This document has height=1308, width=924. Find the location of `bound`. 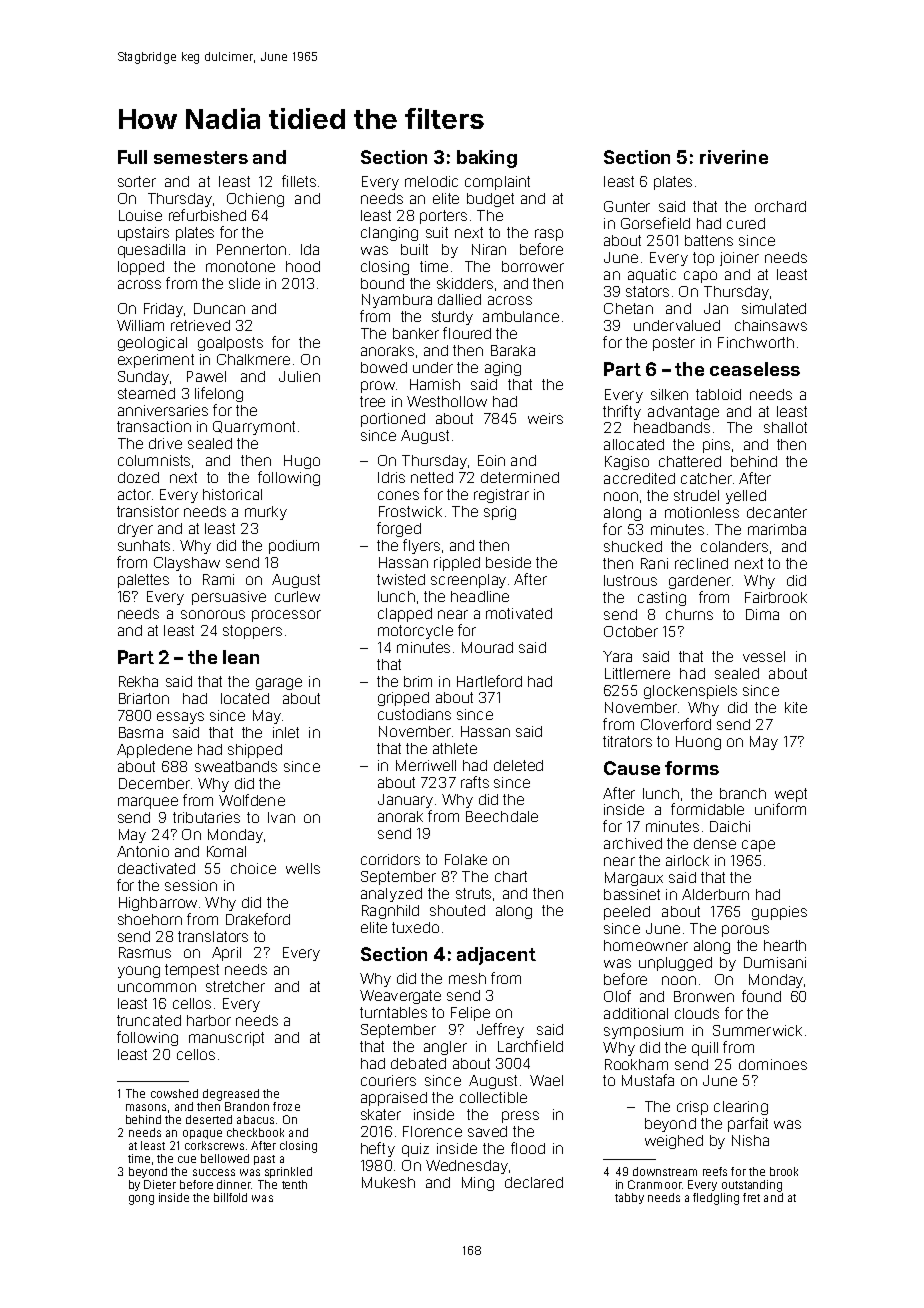

bound is located at coordinates (382, 283).
